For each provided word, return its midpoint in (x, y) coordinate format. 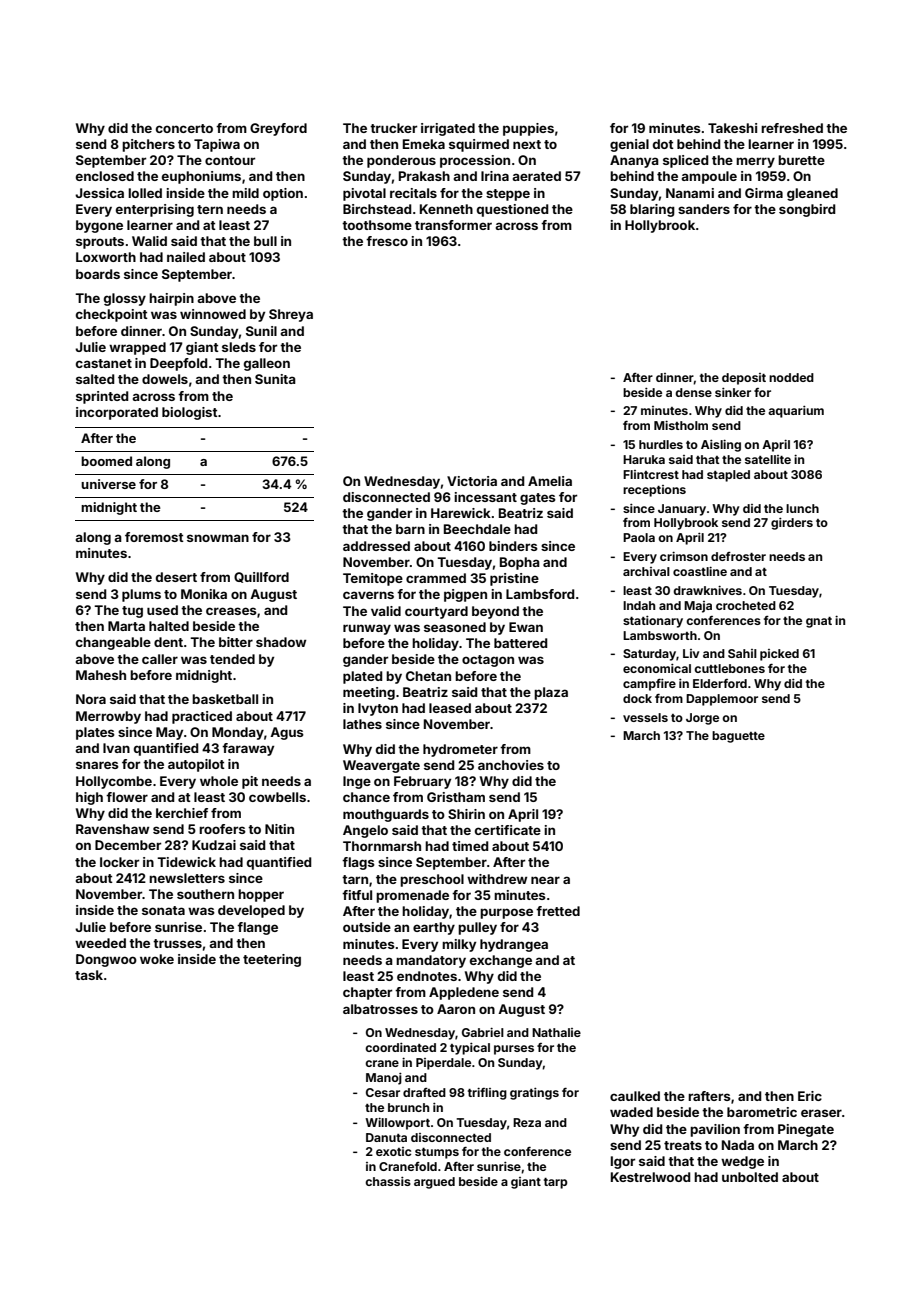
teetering (272, 960)
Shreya (291, 315)
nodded (791, 377)
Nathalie (556, 1032)
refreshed (792, 128)
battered (521, 643)
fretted (558, 911)
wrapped (137, 348)
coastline (700, 571)
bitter (236, 642)
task (89, 975)
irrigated (448, 129)
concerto (184, 128)
